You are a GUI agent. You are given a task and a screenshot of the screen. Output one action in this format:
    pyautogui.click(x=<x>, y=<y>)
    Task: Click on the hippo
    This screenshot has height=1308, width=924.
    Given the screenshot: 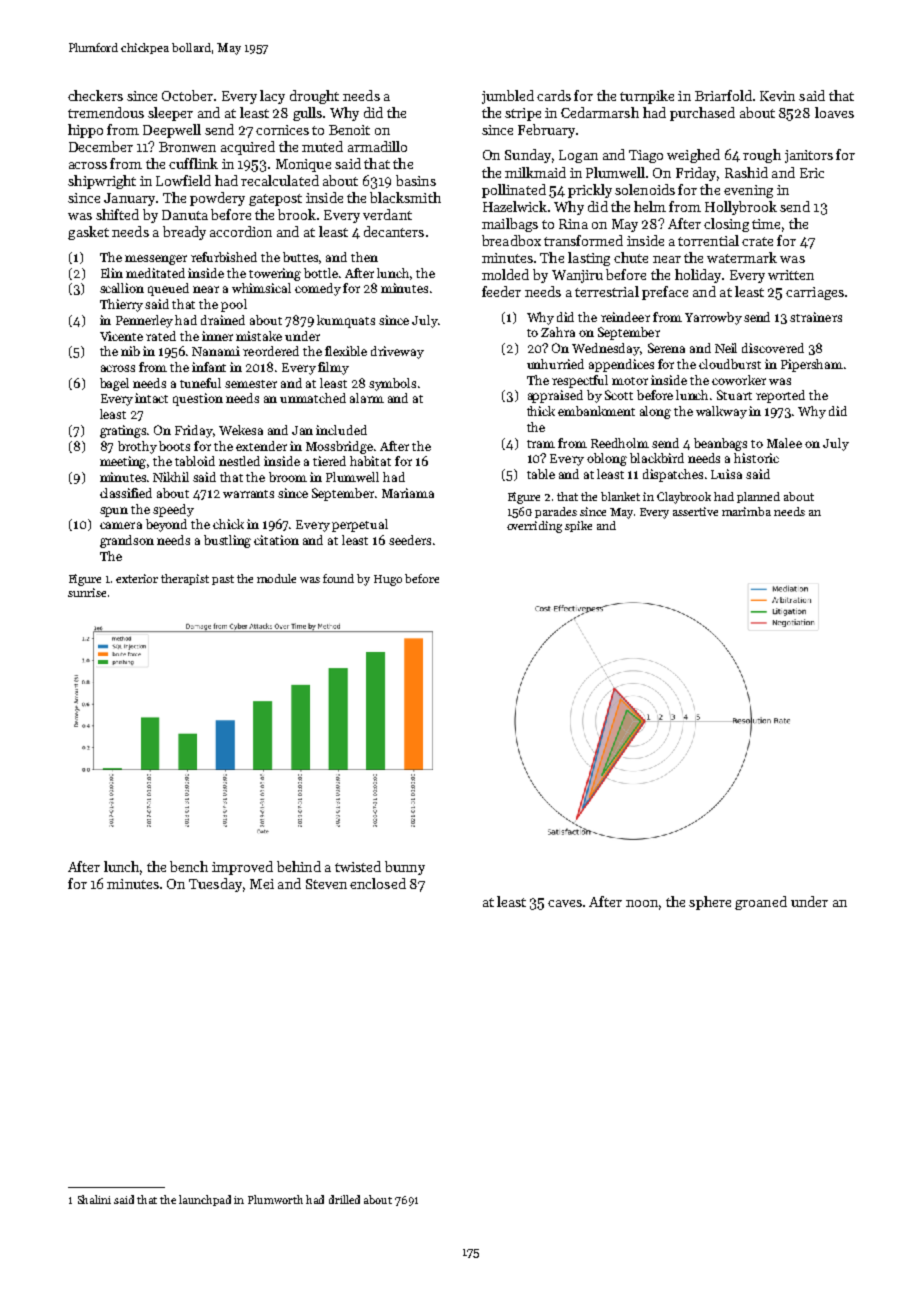 What is the action you would take?
    pyautogui.click(x=85, y=131)
